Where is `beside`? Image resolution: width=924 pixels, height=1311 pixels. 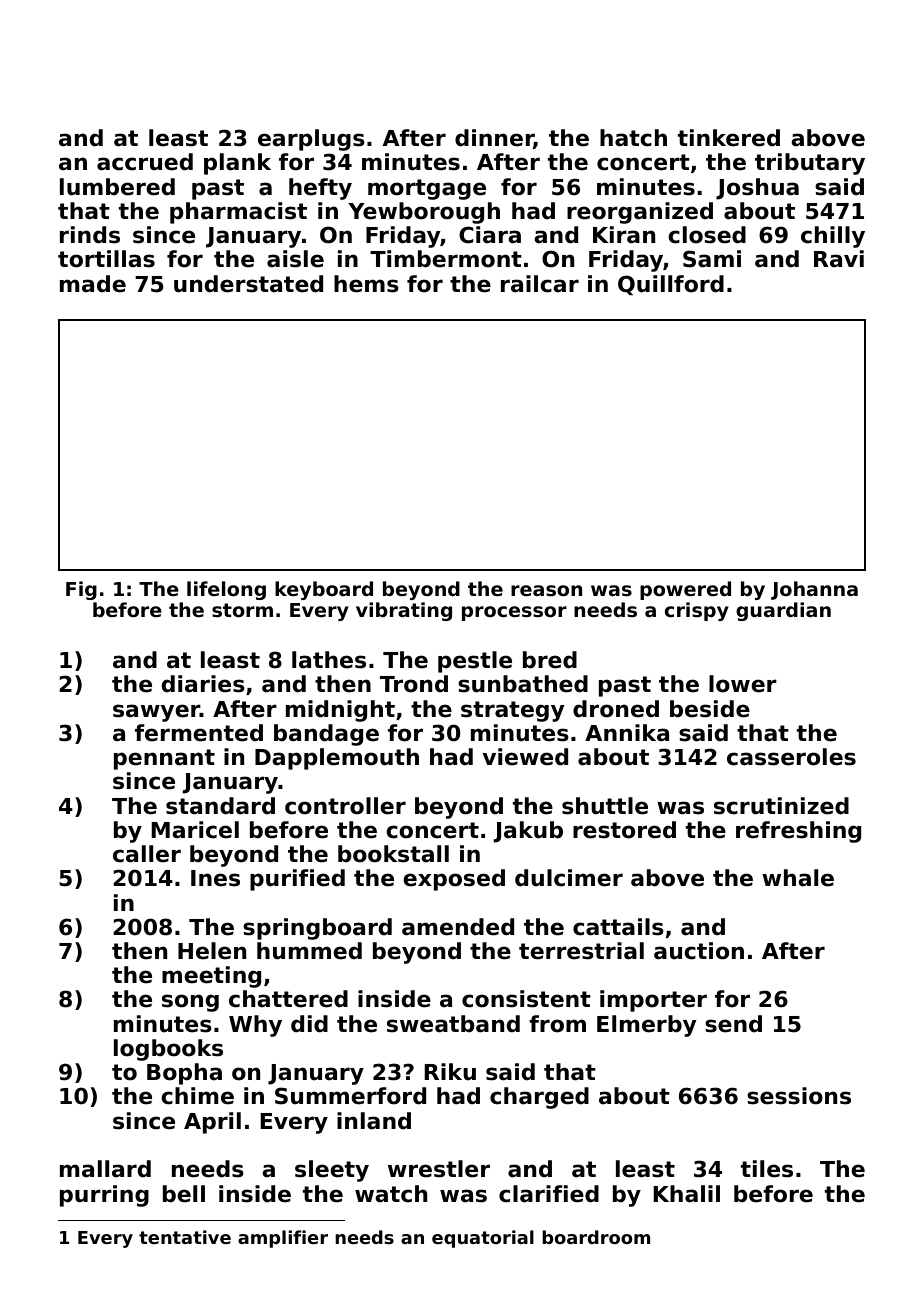 beside is located at coordinates (710, 709).
